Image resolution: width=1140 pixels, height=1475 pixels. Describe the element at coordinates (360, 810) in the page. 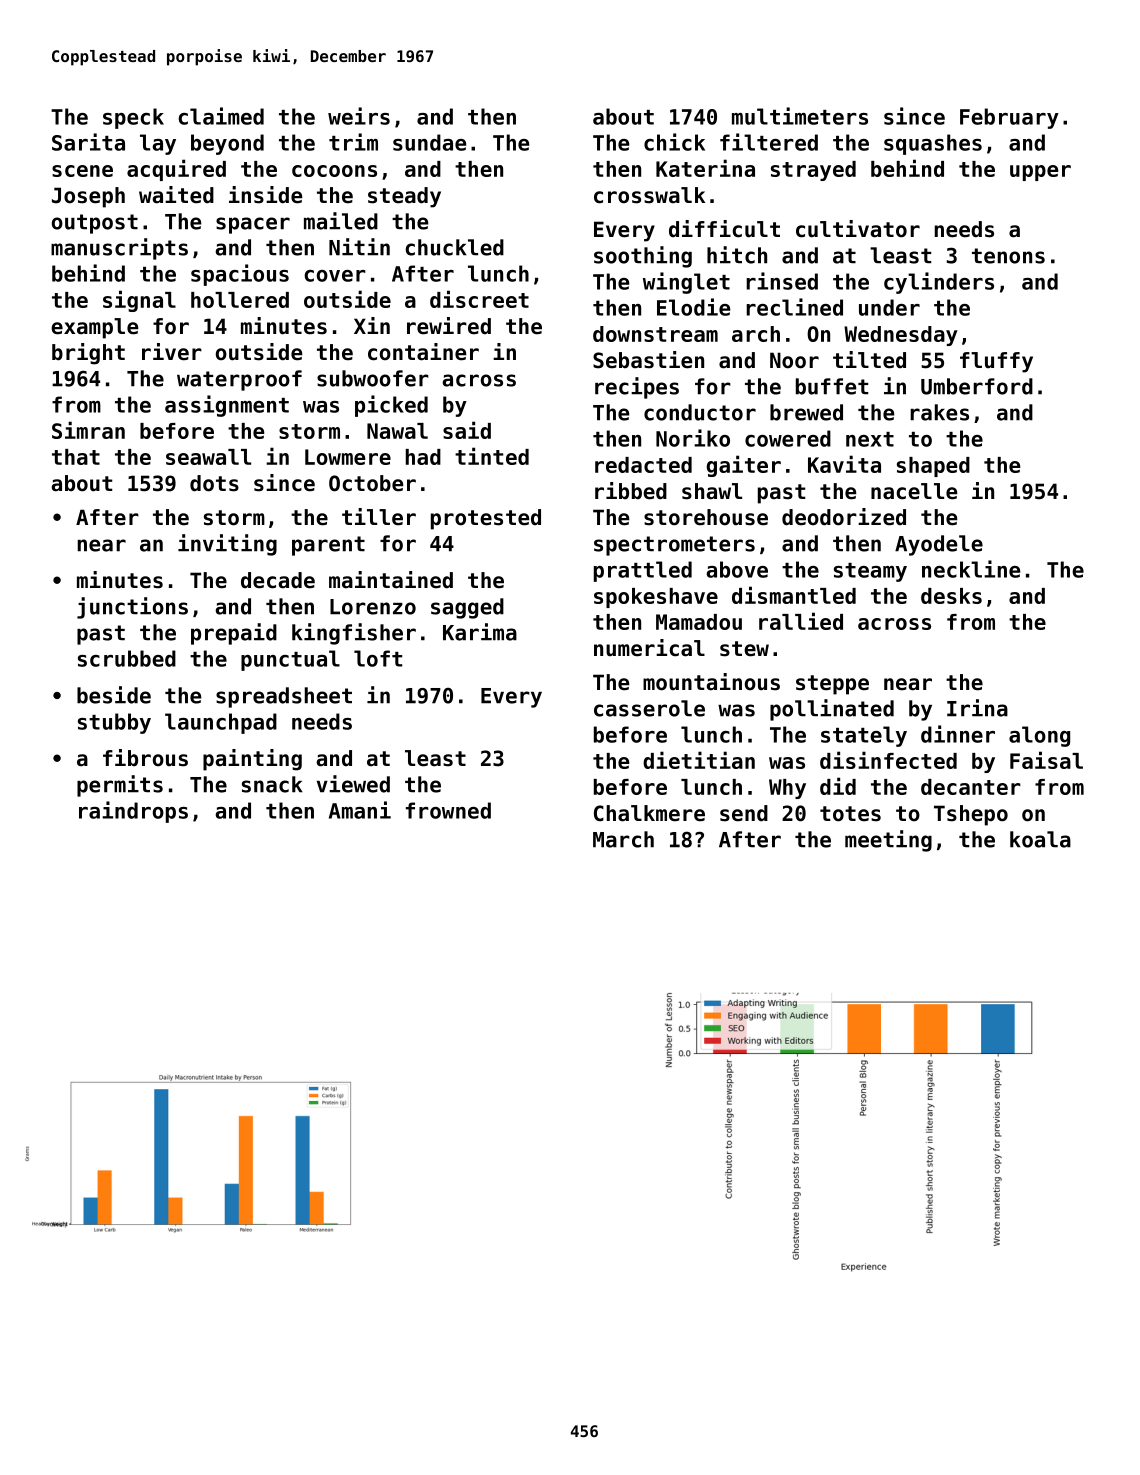

I see `Amani` at that location.
